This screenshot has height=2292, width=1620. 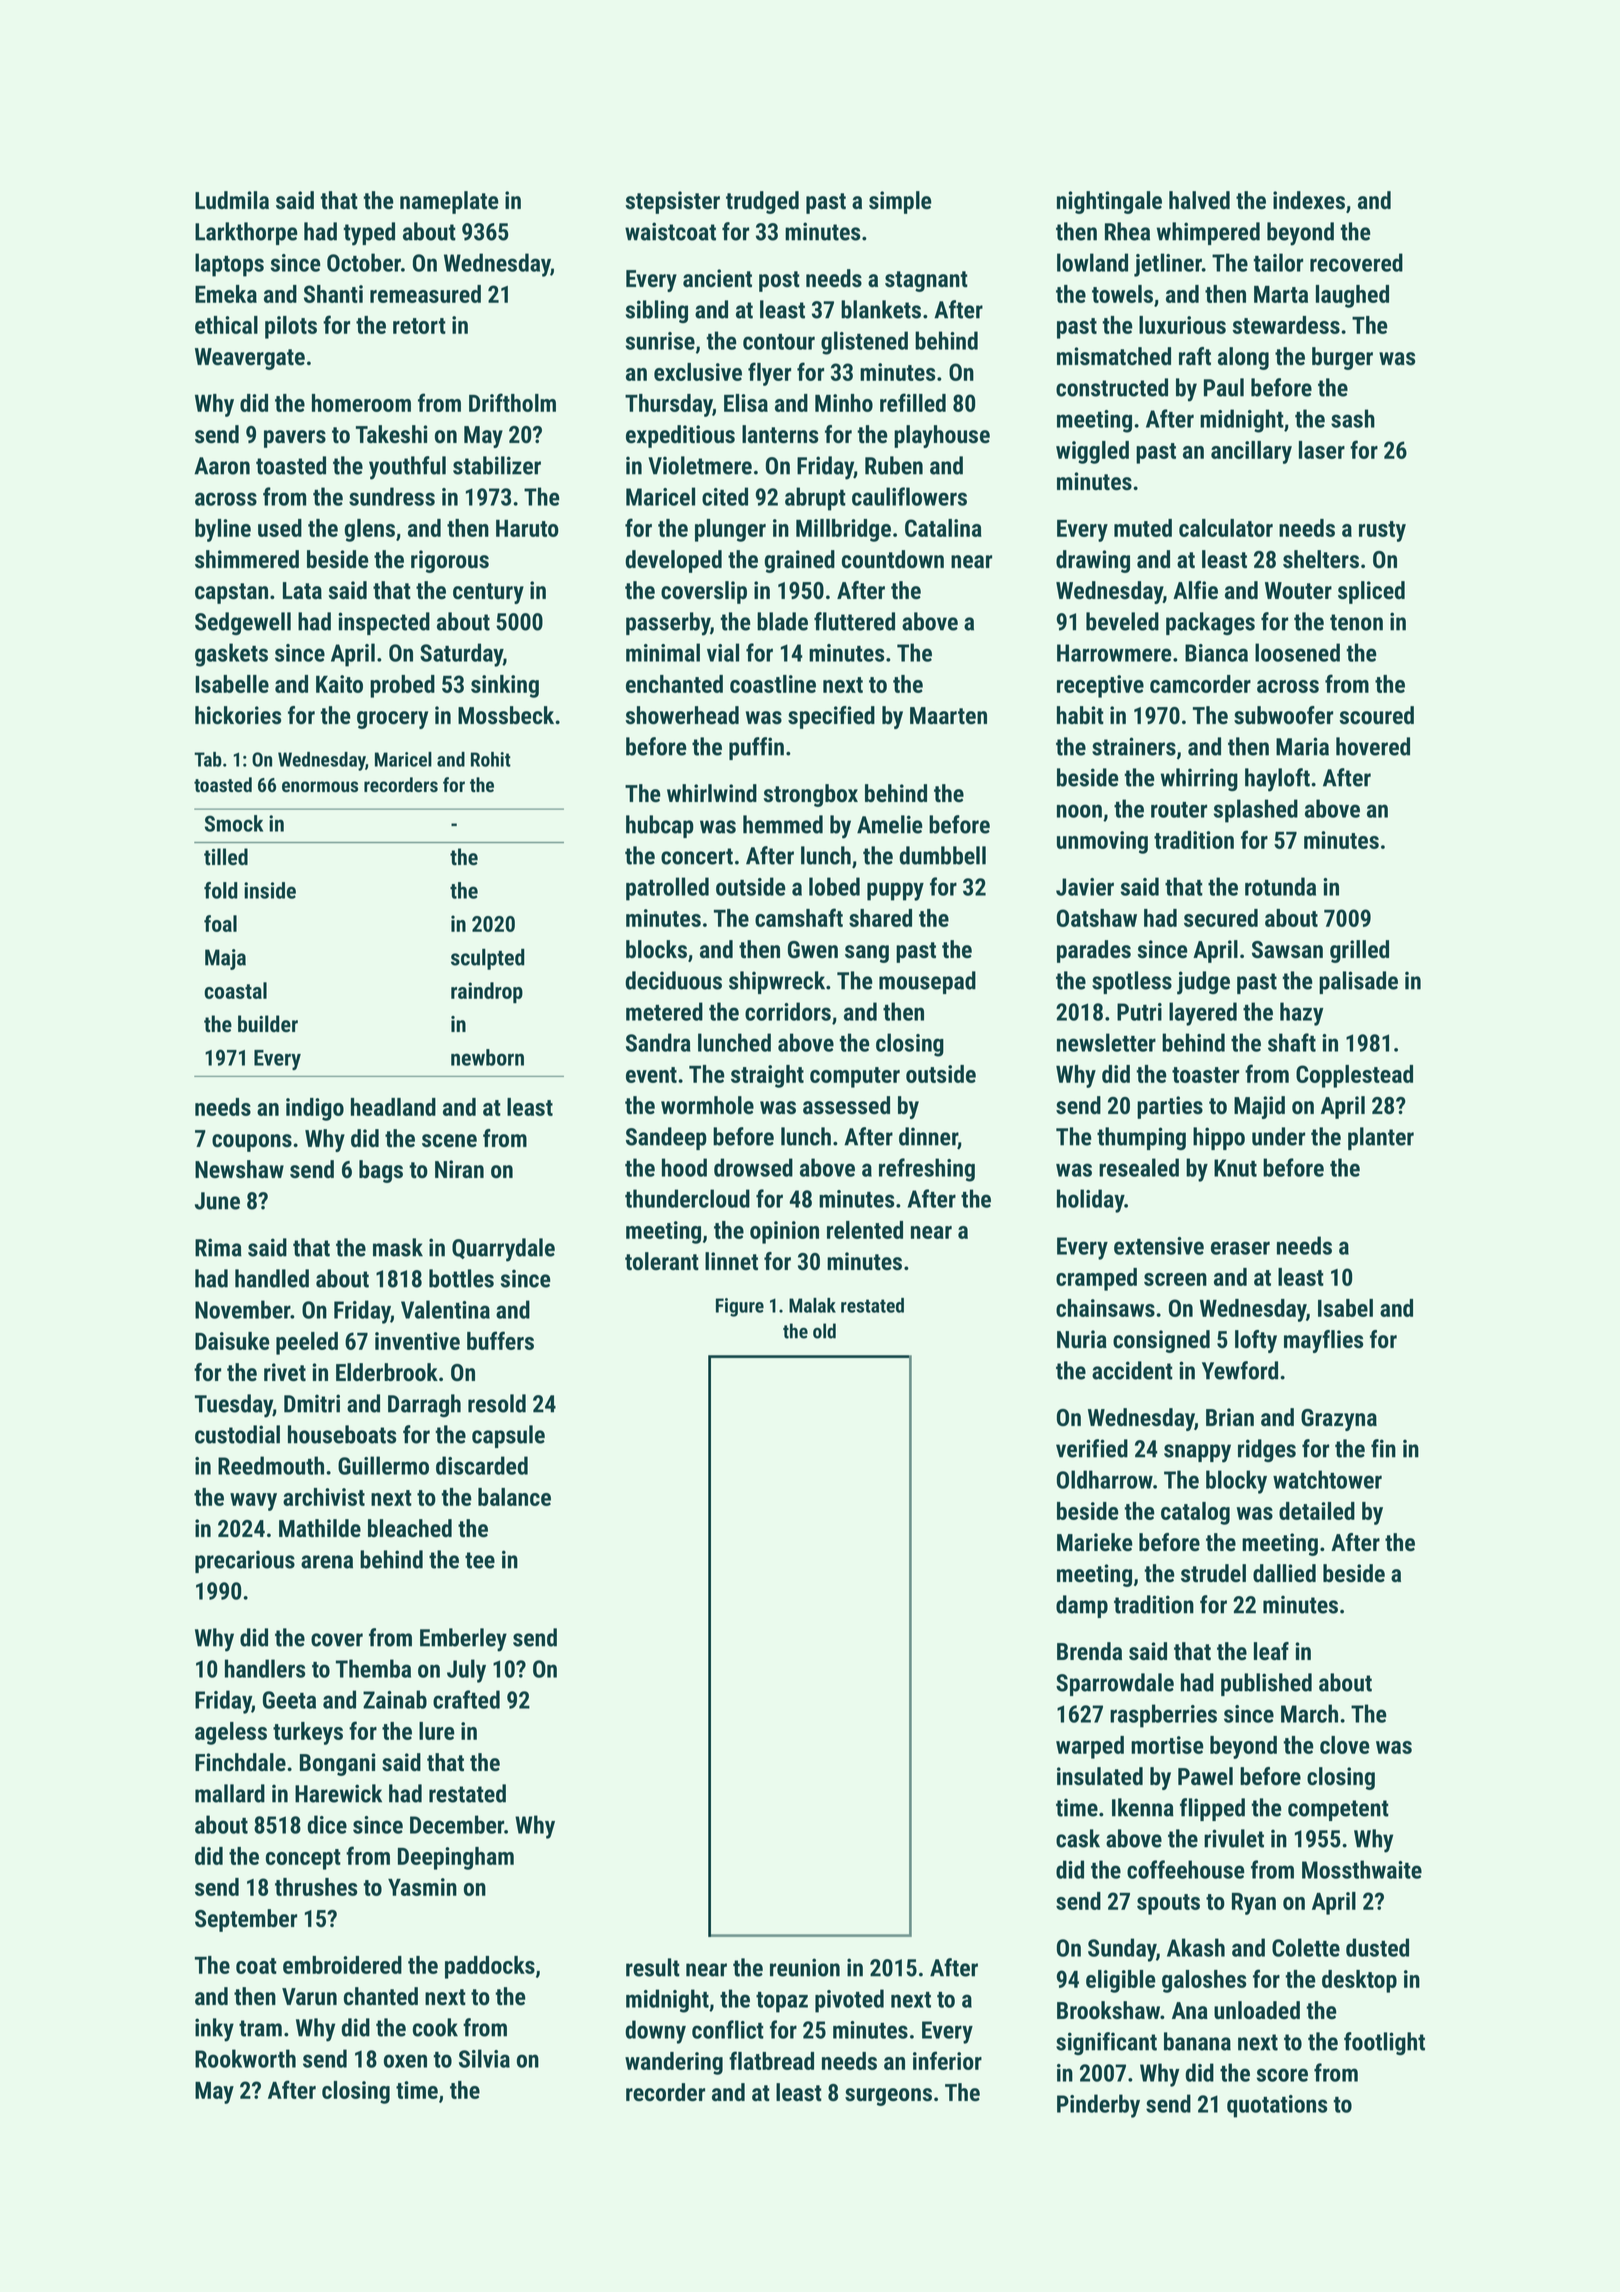 What do you see at coordinates (270, 890) in the screenshot?
I see `inside` at bounding box center [270, 890].
